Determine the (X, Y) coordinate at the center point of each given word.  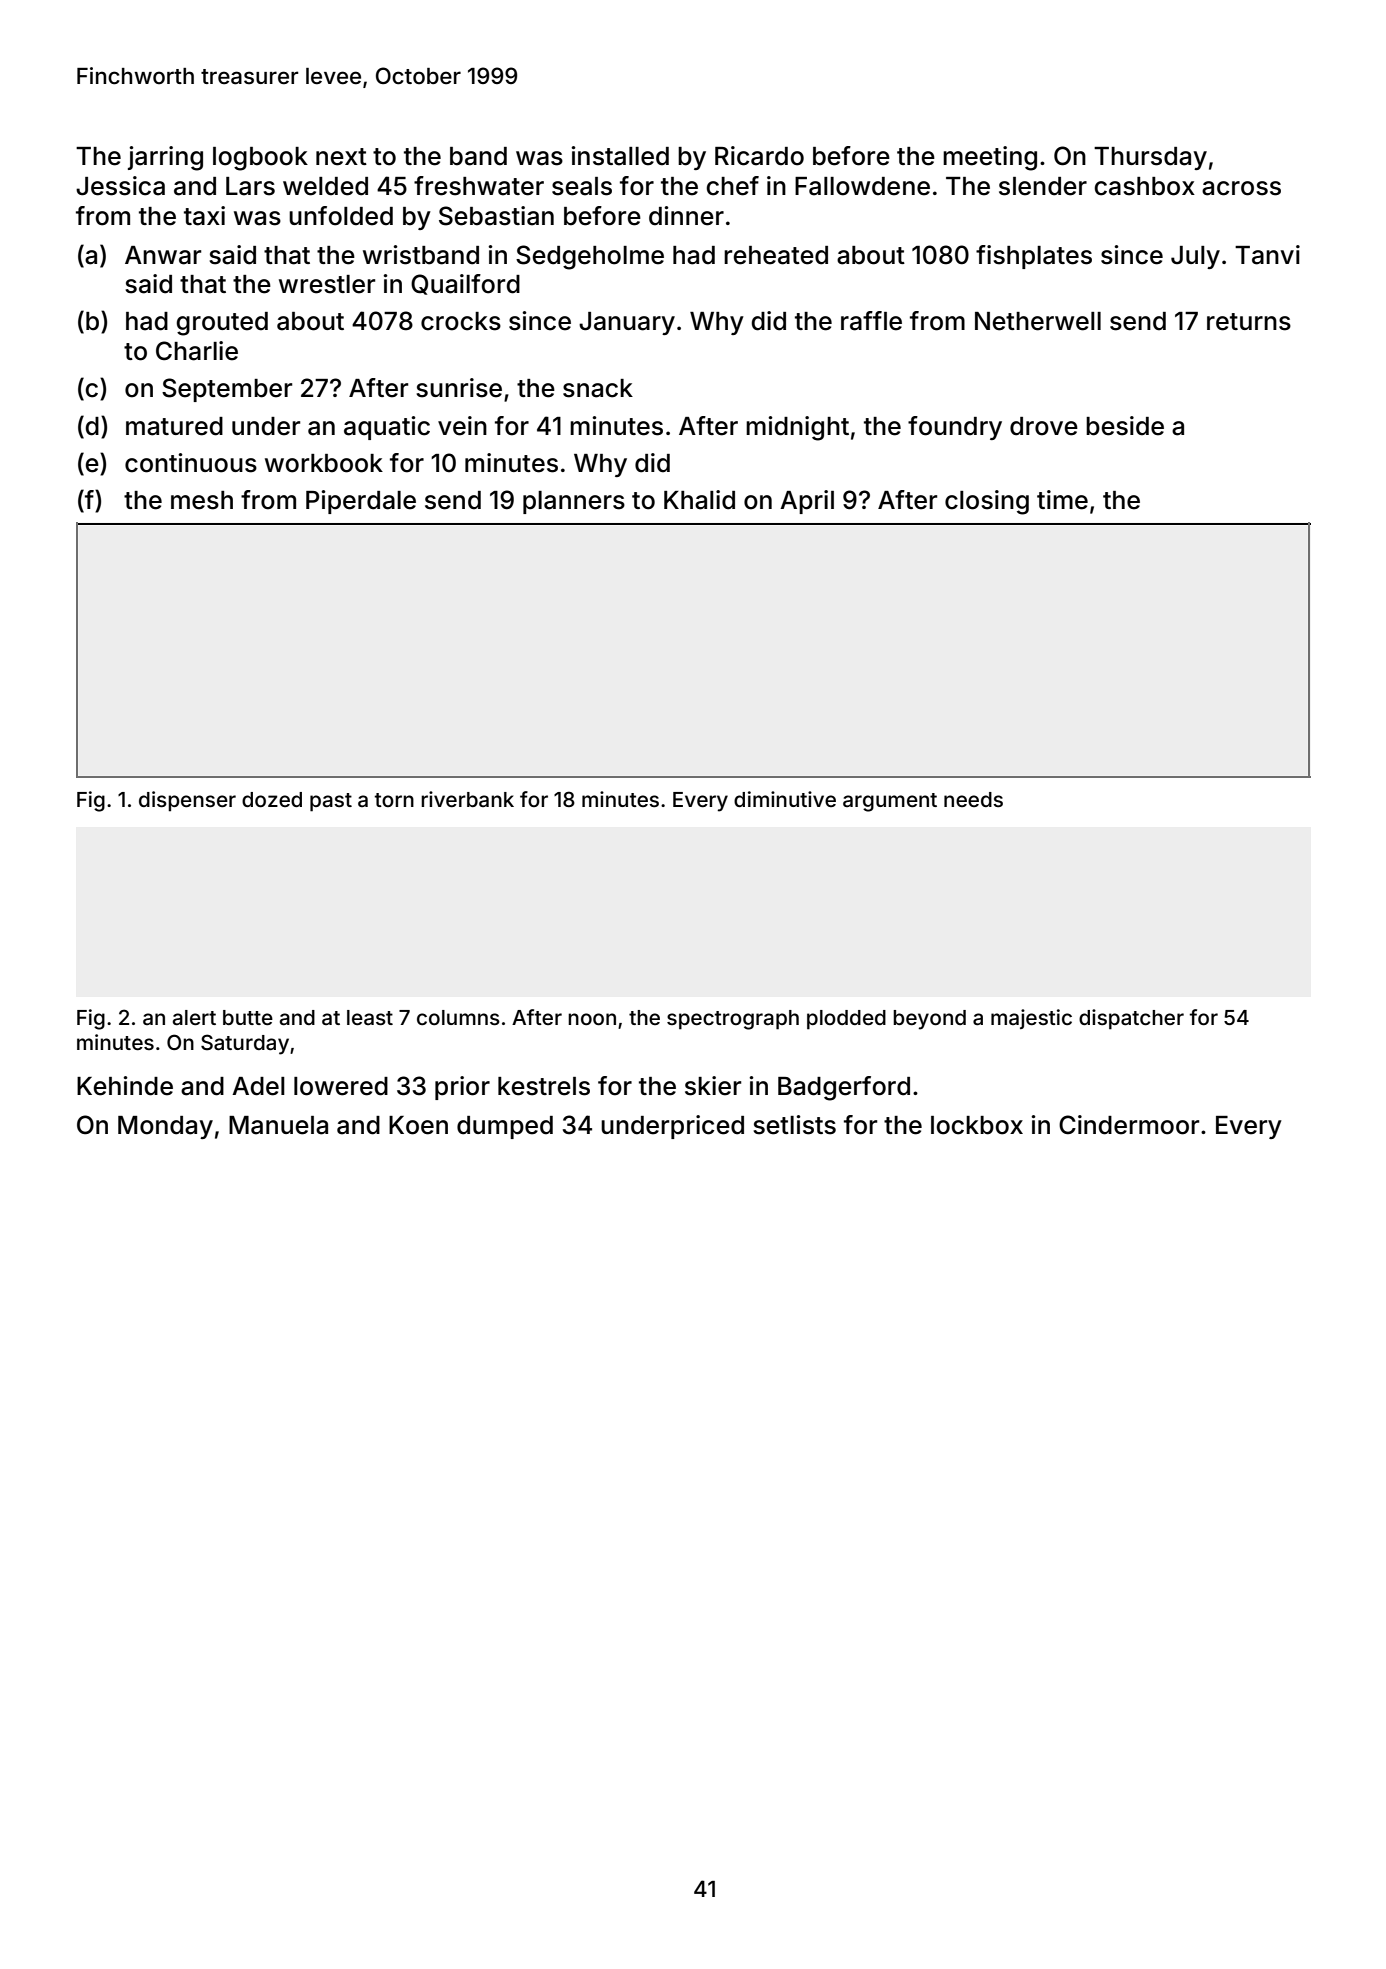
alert (194, 1017)
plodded (846, 1020)
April (807, 502)
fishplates (1034, 257)
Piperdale (361, 502)
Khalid (699, 500)
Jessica (120, 186)
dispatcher (1131, 1019)
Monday (165, 1127)
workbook (324, 463)
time (1062, 500)
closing (987, 502)
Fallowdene (862, 186)
